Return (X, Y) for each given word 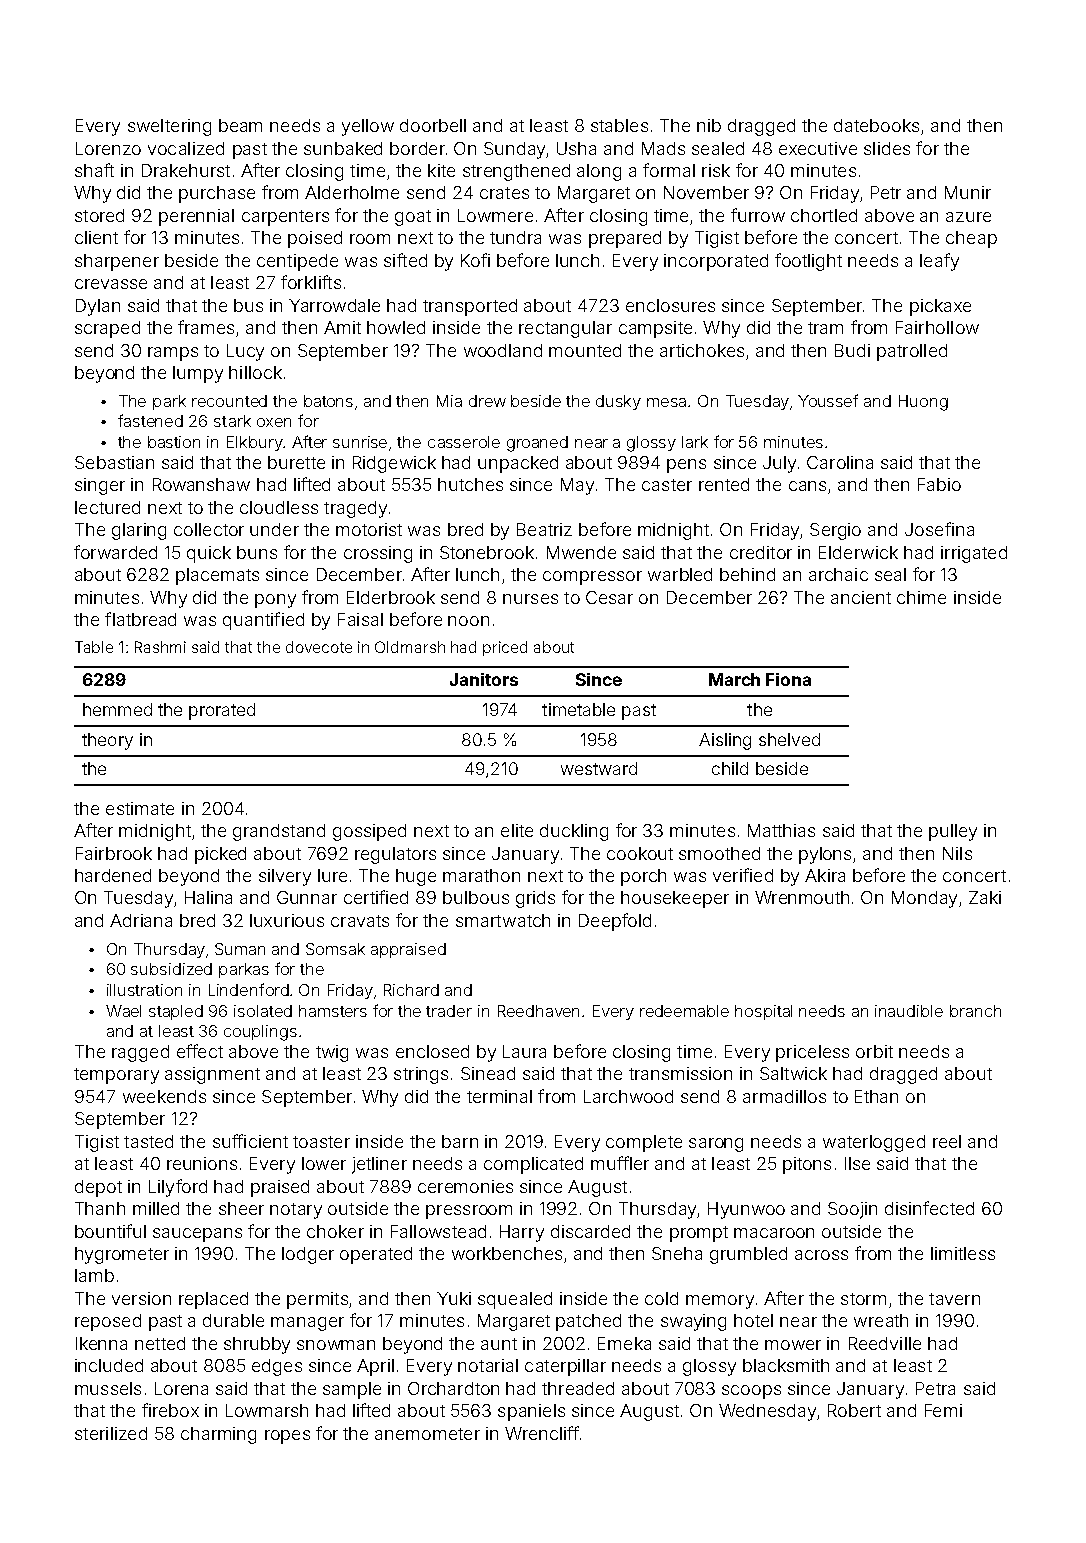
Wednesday (767, 1412)
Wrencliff (542, 1433)
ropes (287, 1437)
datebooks (876, 125)
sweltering (169, 127)
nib (709, 125)
